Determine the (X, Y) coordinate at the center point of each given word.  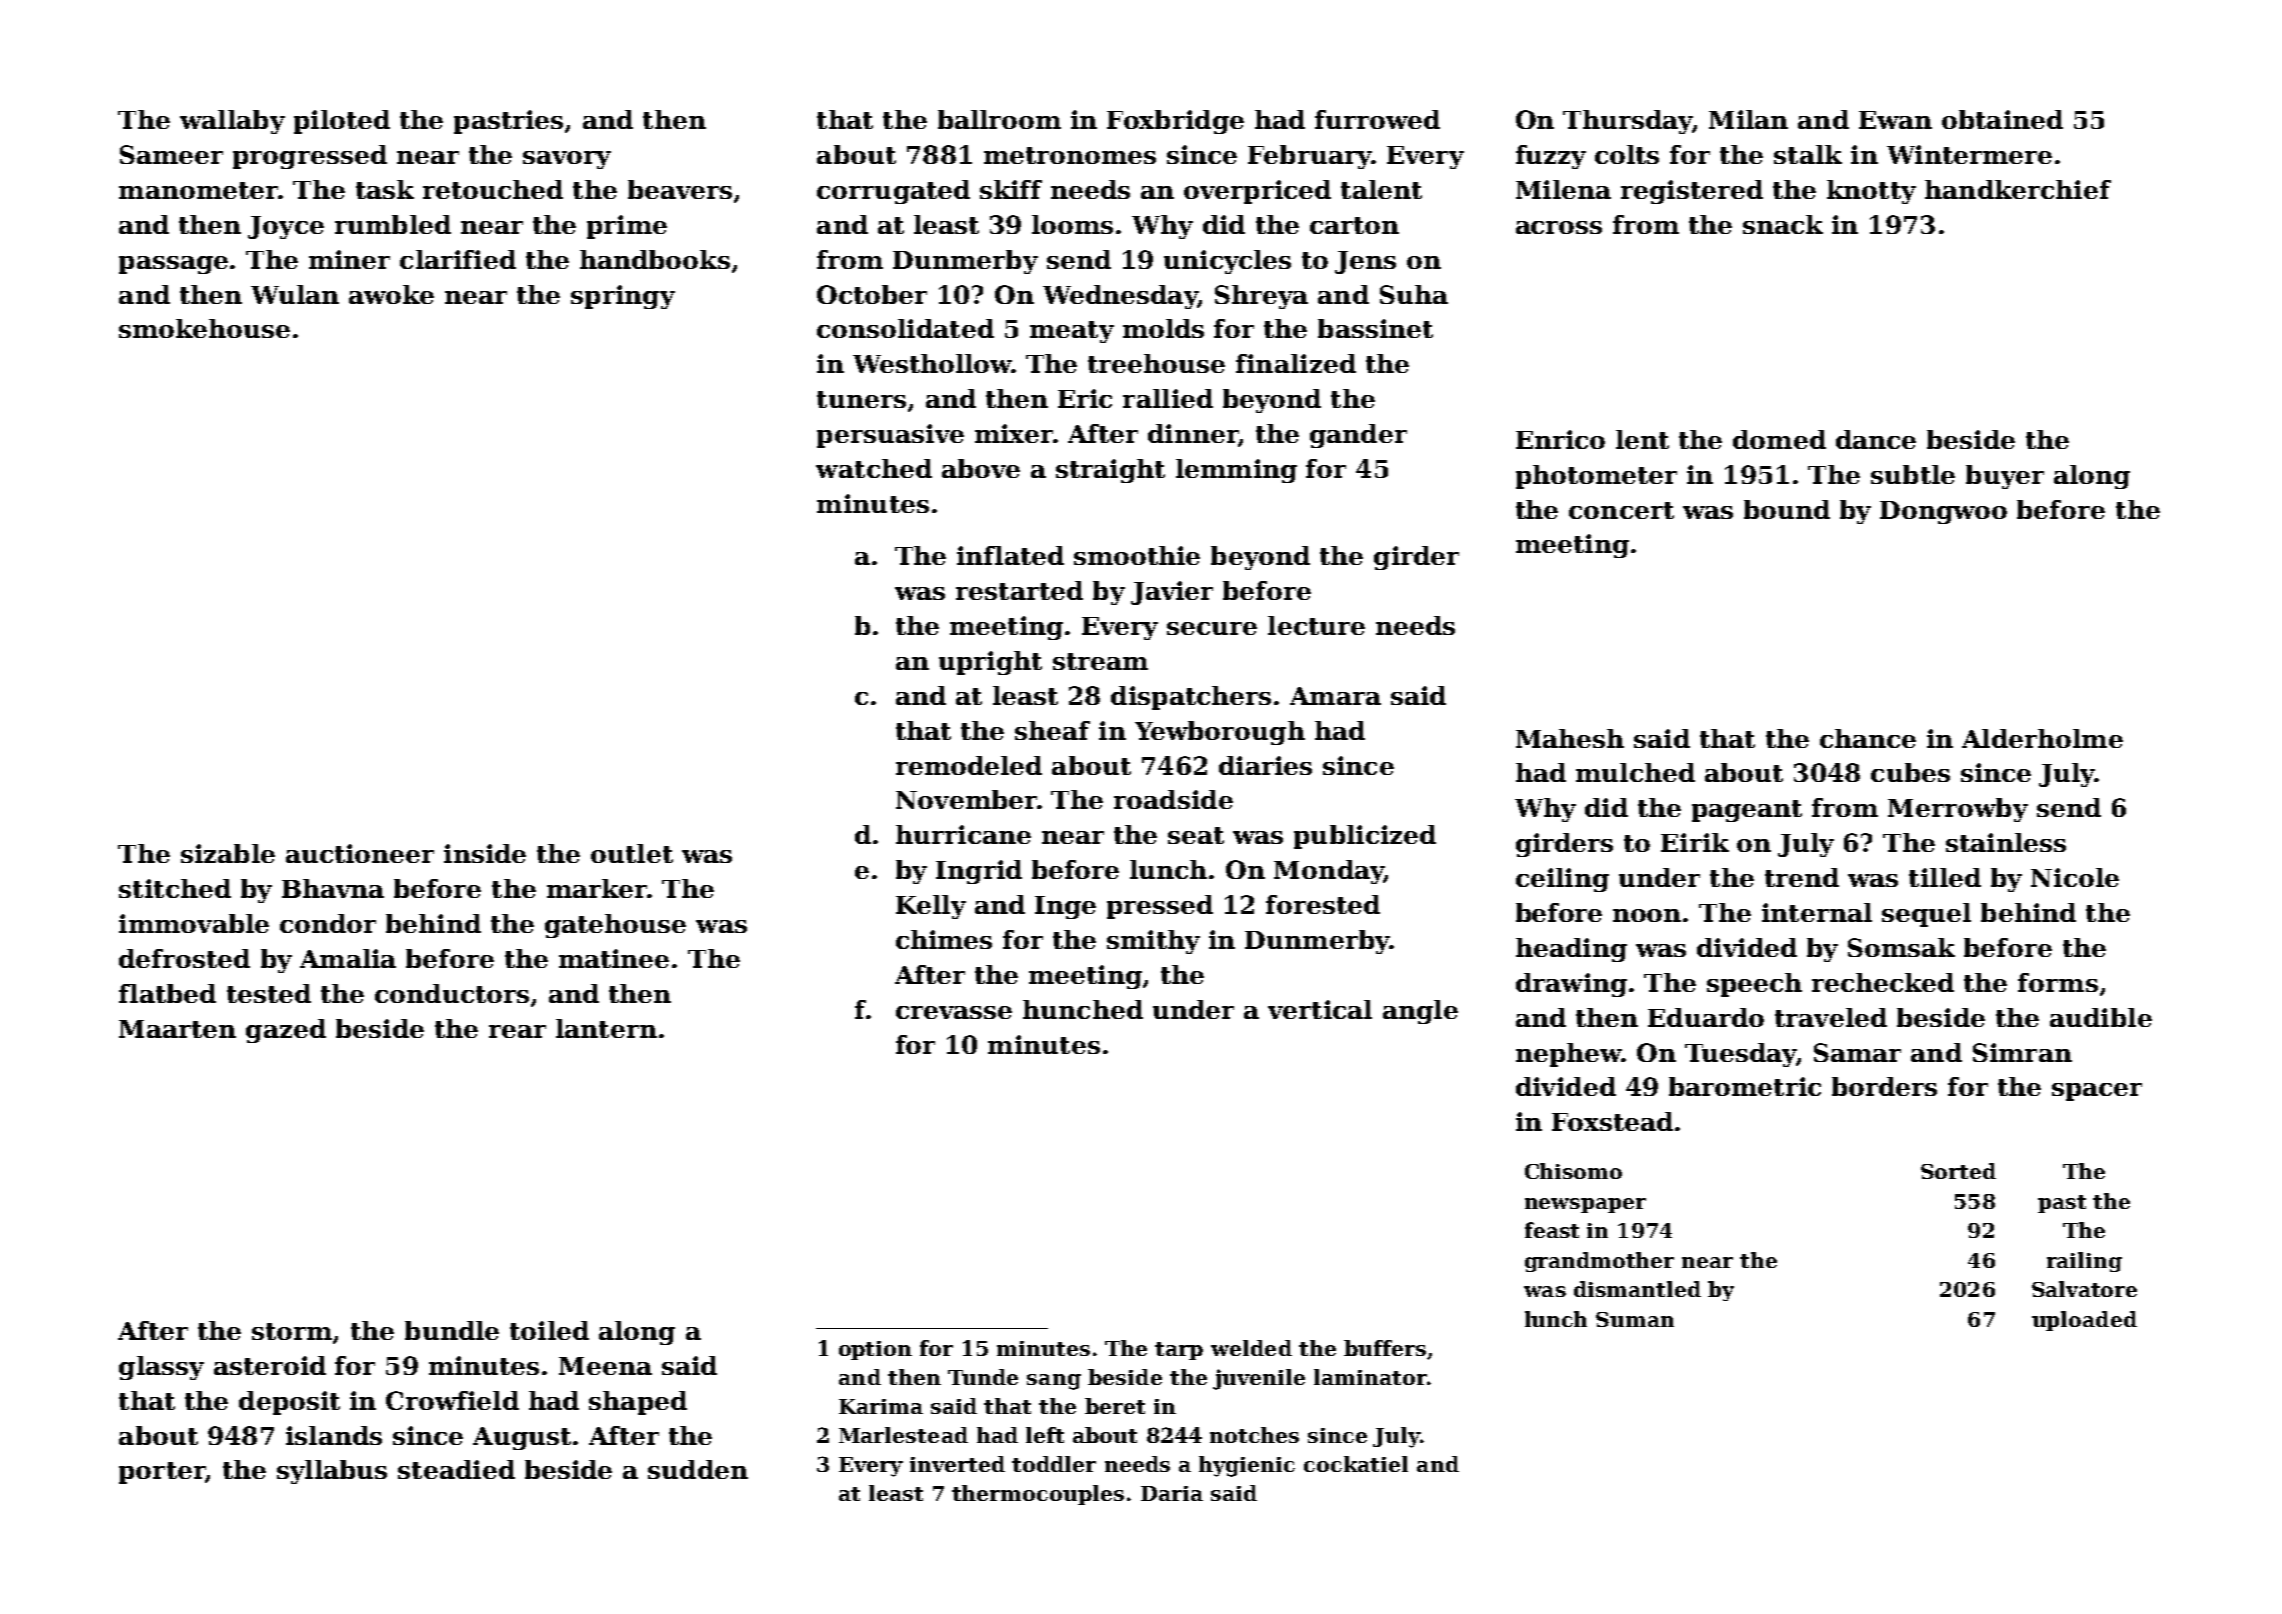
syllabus (332, 1472)
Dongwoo (1943, 512)
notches (1254, 1435)
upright (990, 663)
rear (517, 1031)
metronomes (1070, 155)
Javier (1172, 593)
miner (349, 259)
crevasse (954, 1012)
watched (874, 468)
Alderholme (2042, 738)
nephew (1568, 1055)
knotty (1871, 192)
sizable (228, 853)
